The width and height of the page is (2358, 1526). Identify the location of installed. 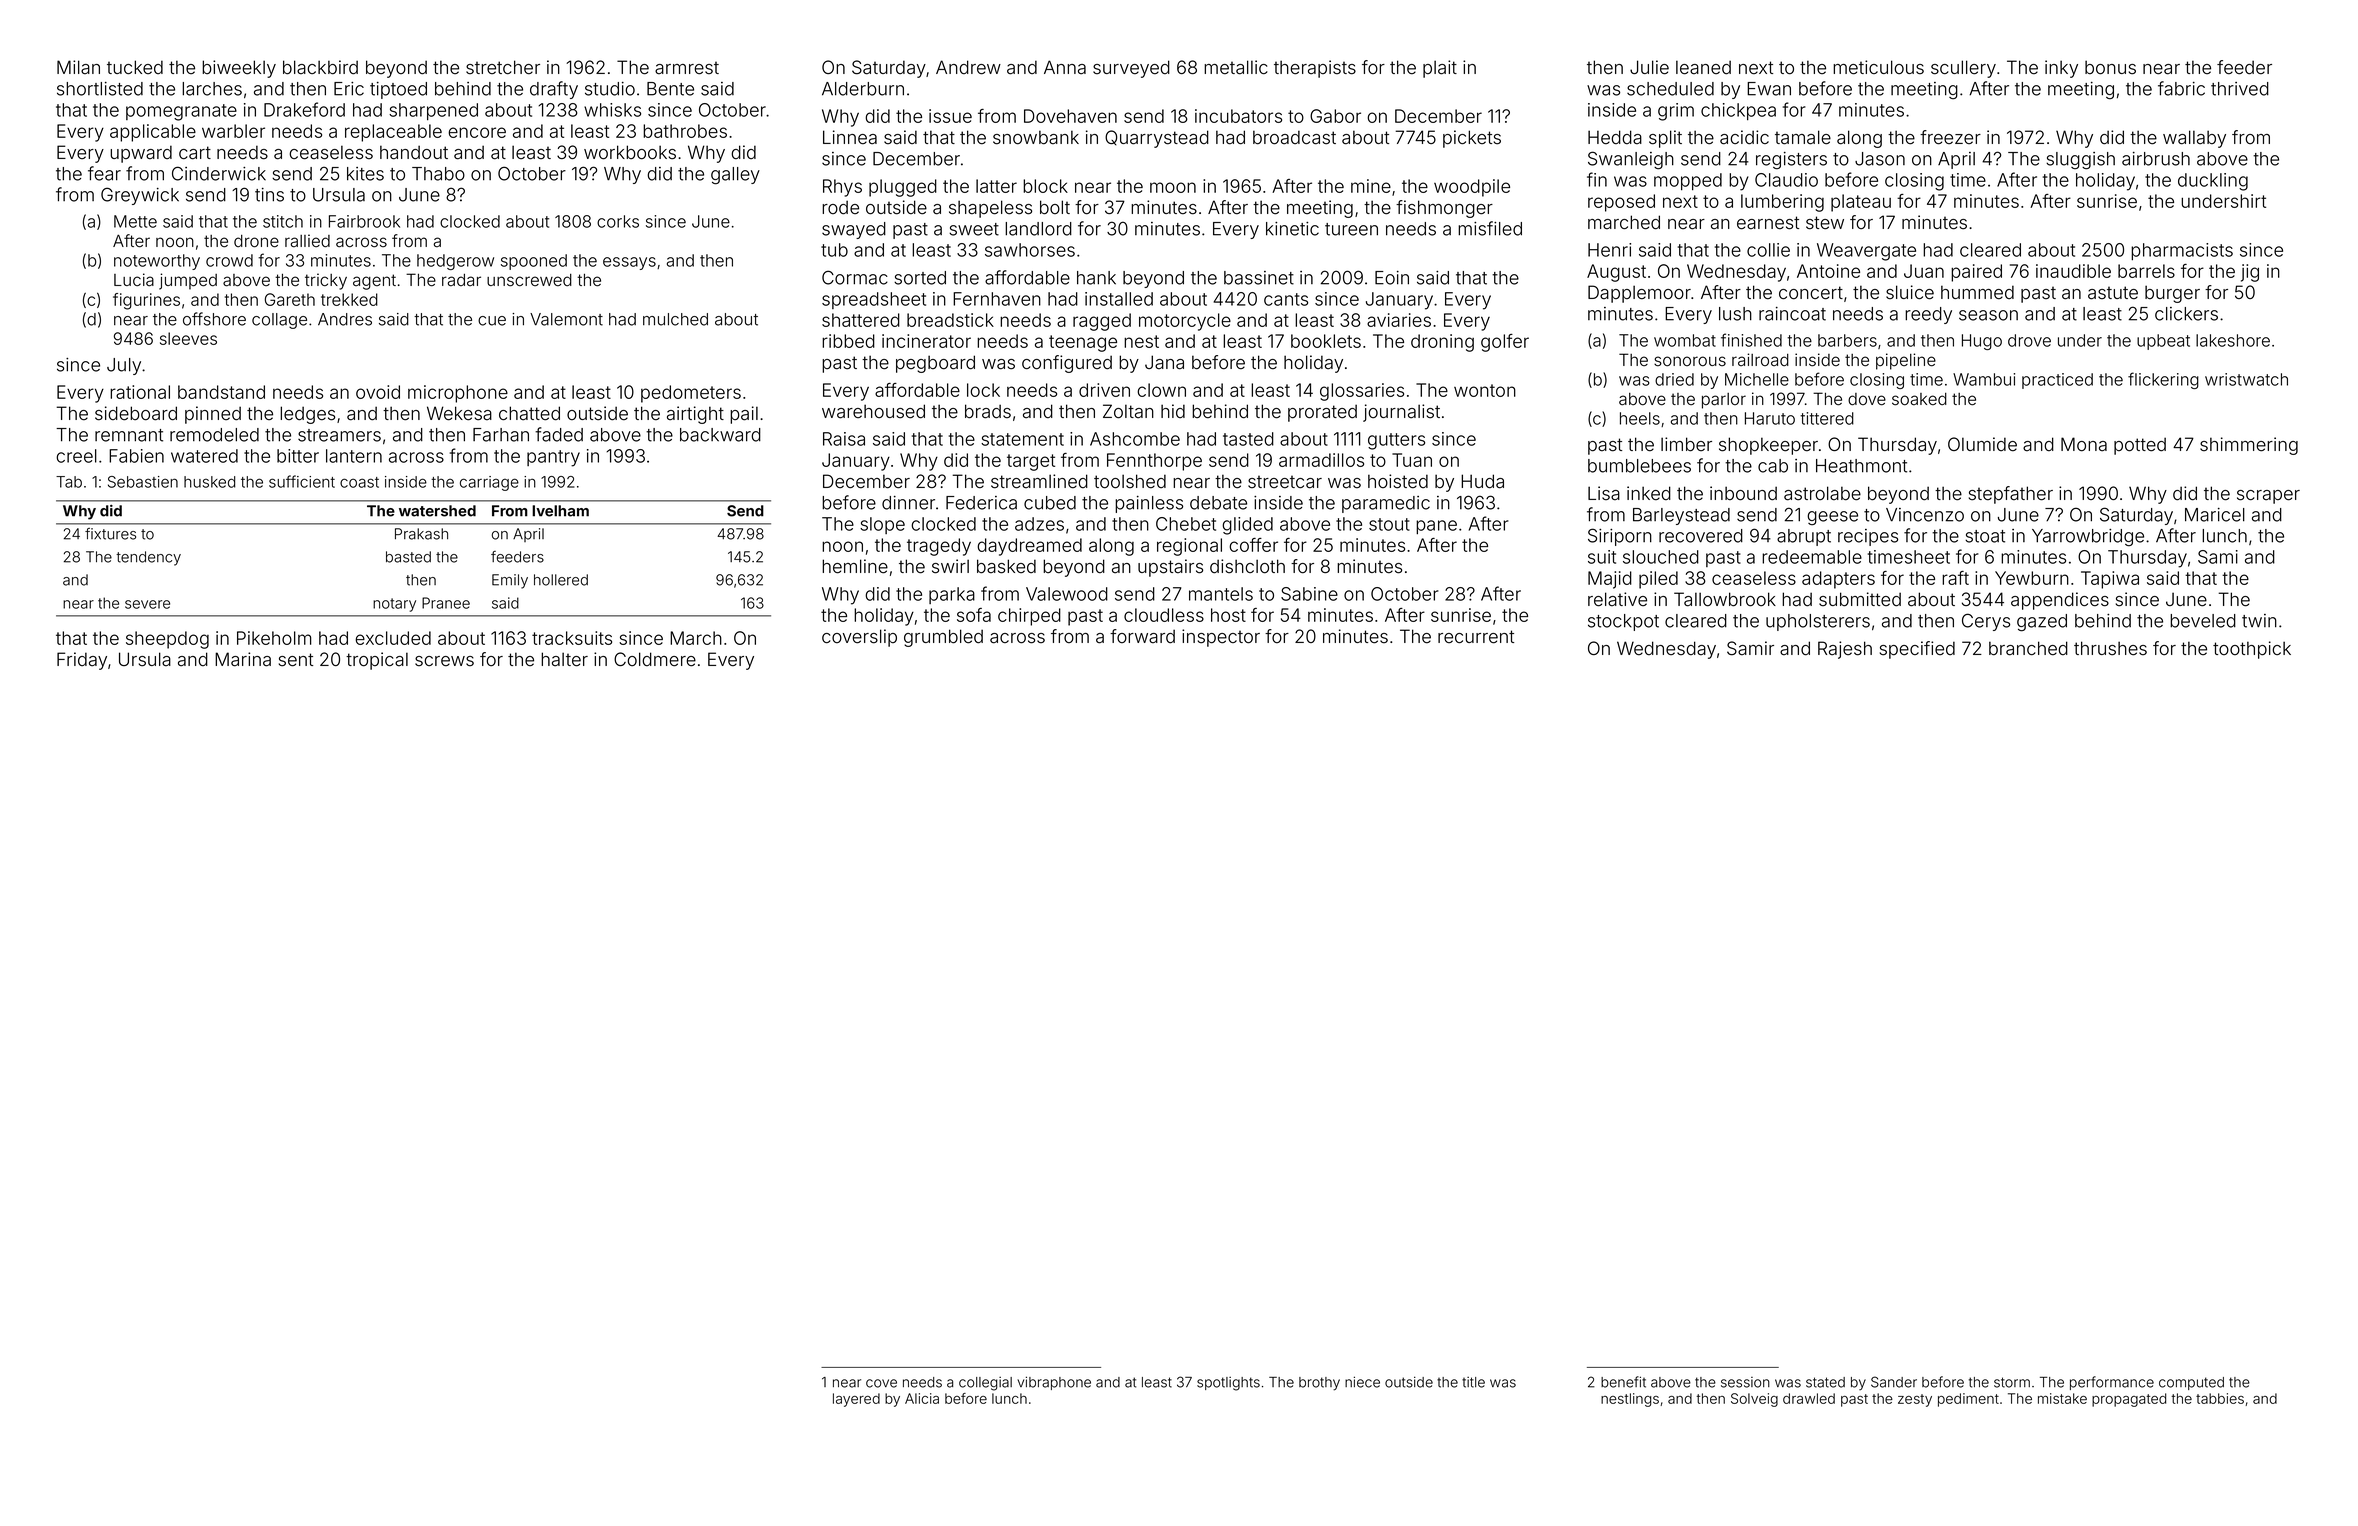
(1119, 299).
